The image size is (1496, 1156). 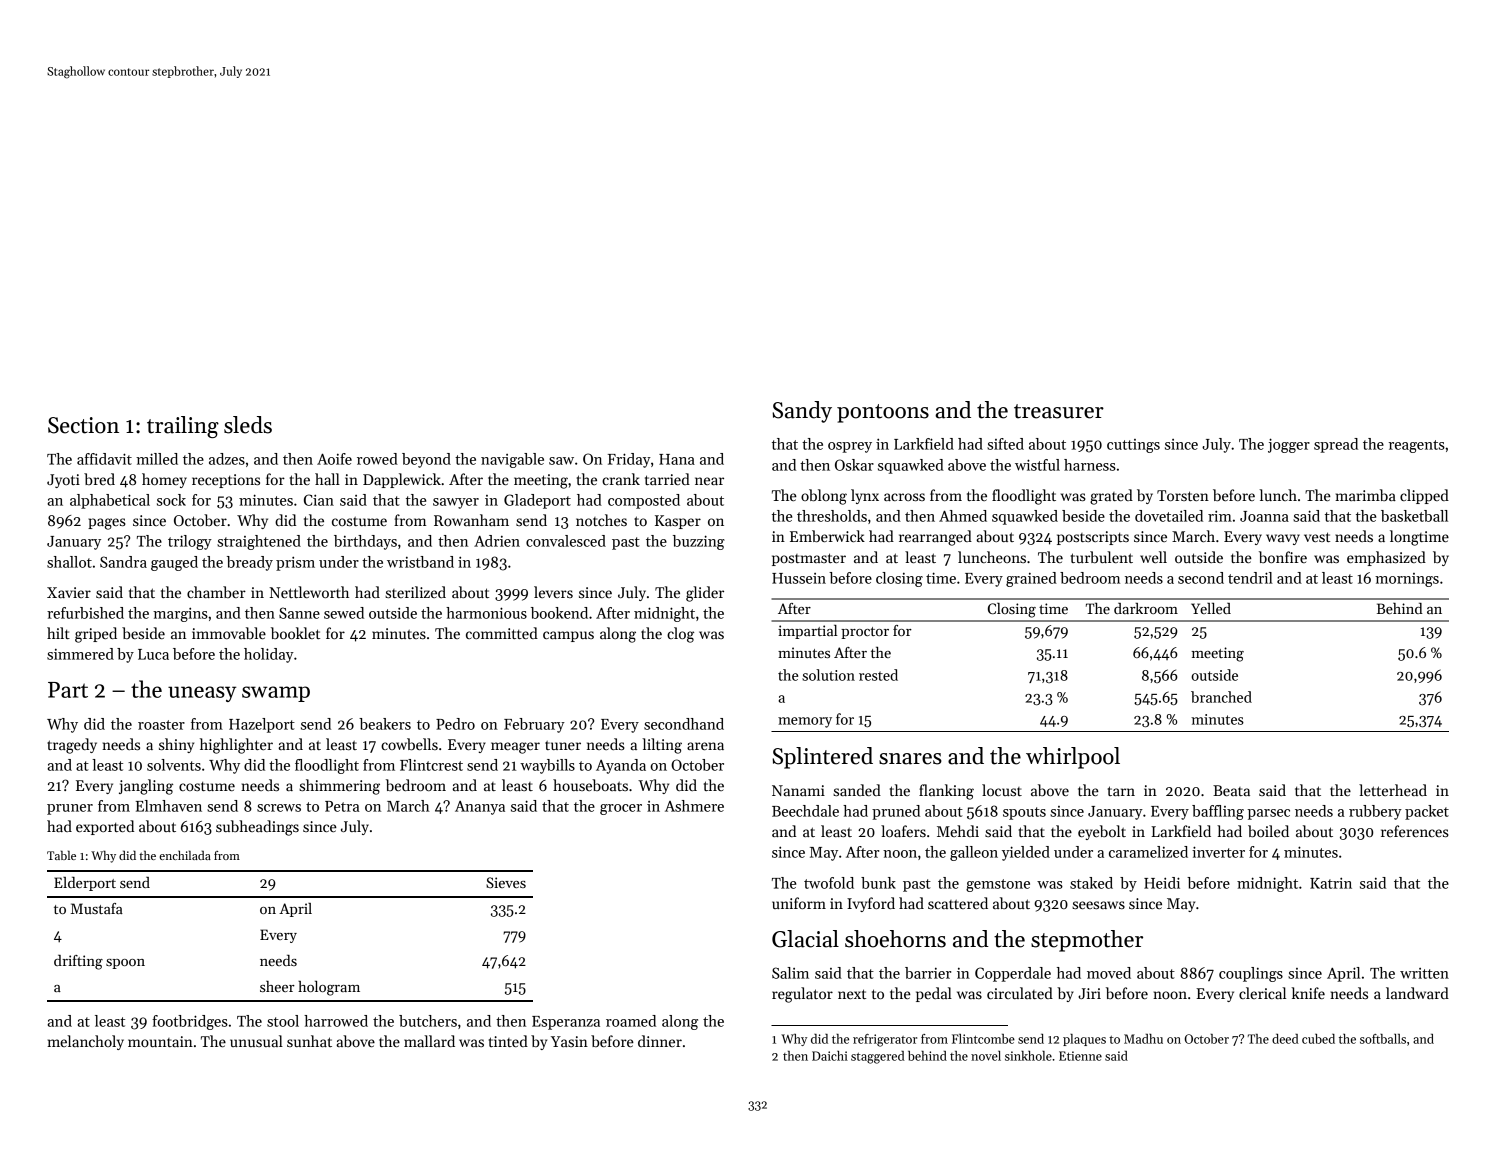 What do you see at coordinates (1331, 883) in the image?
I see `Katrin` at bounding box center [1331, 883].
